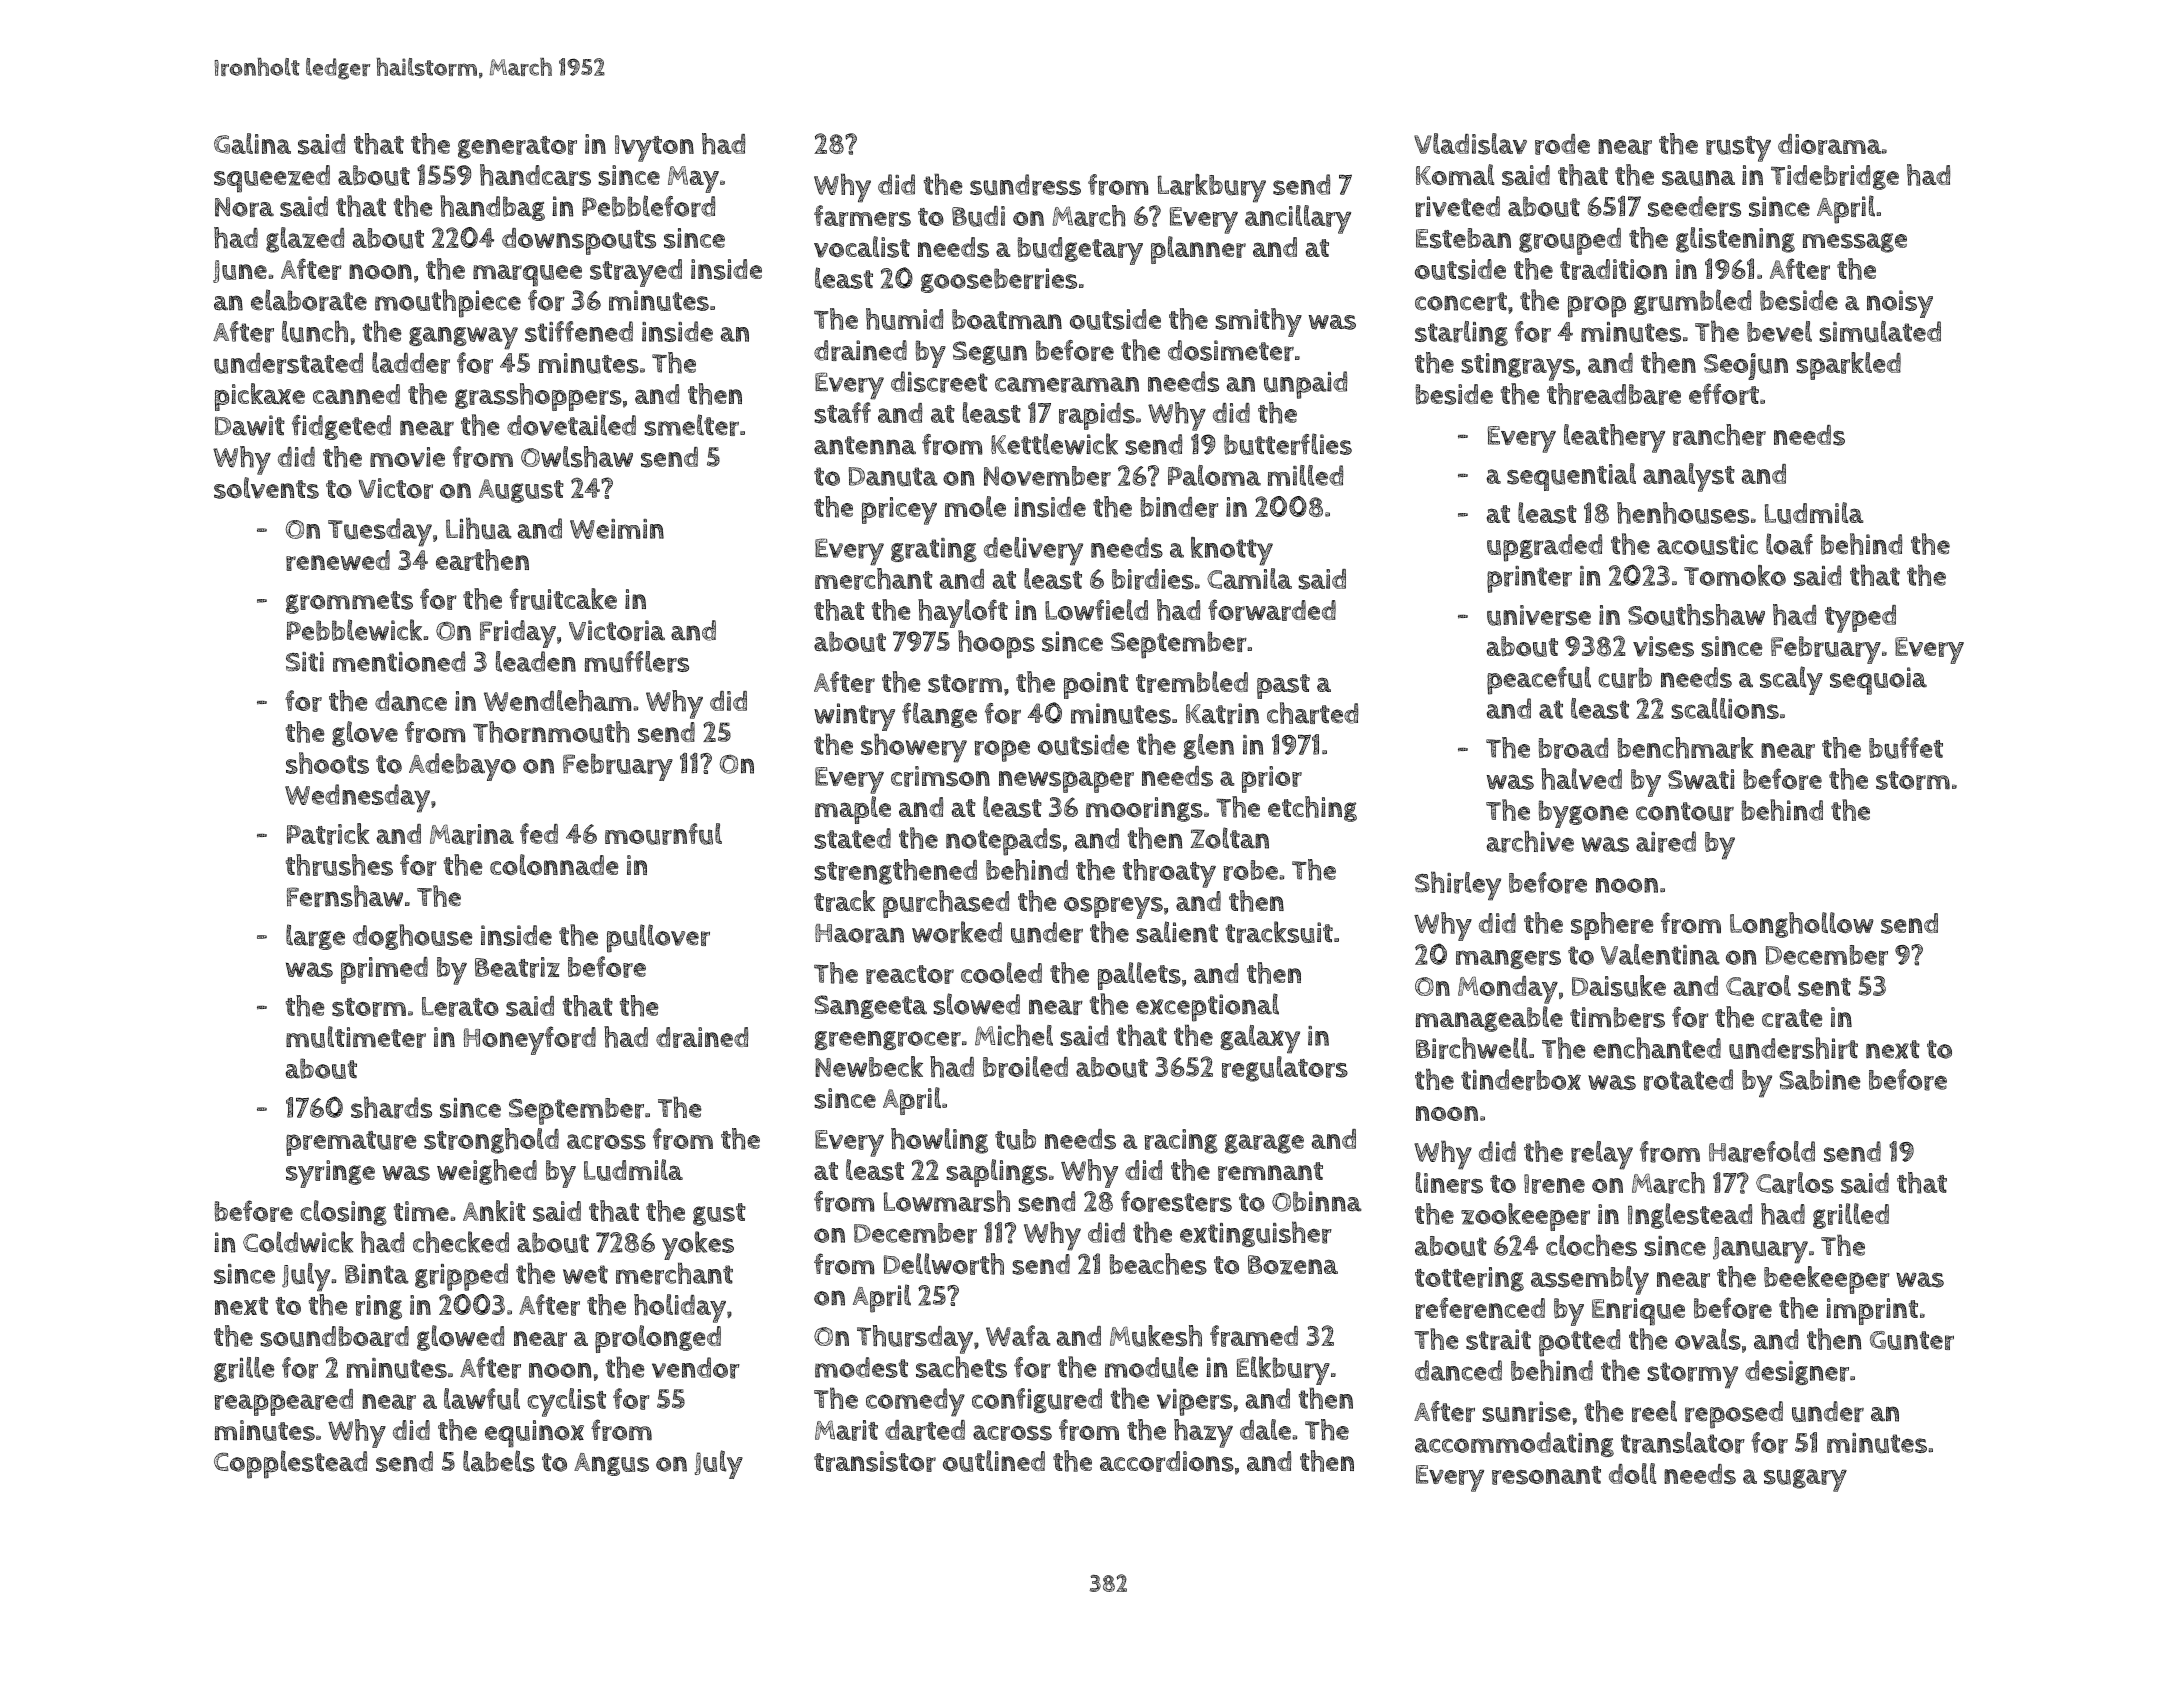 The width and height of the screenshot is (2178, 1683). Describe the element at coordinates (939, 1141) in the screenshot. I see `howling` at that location.
